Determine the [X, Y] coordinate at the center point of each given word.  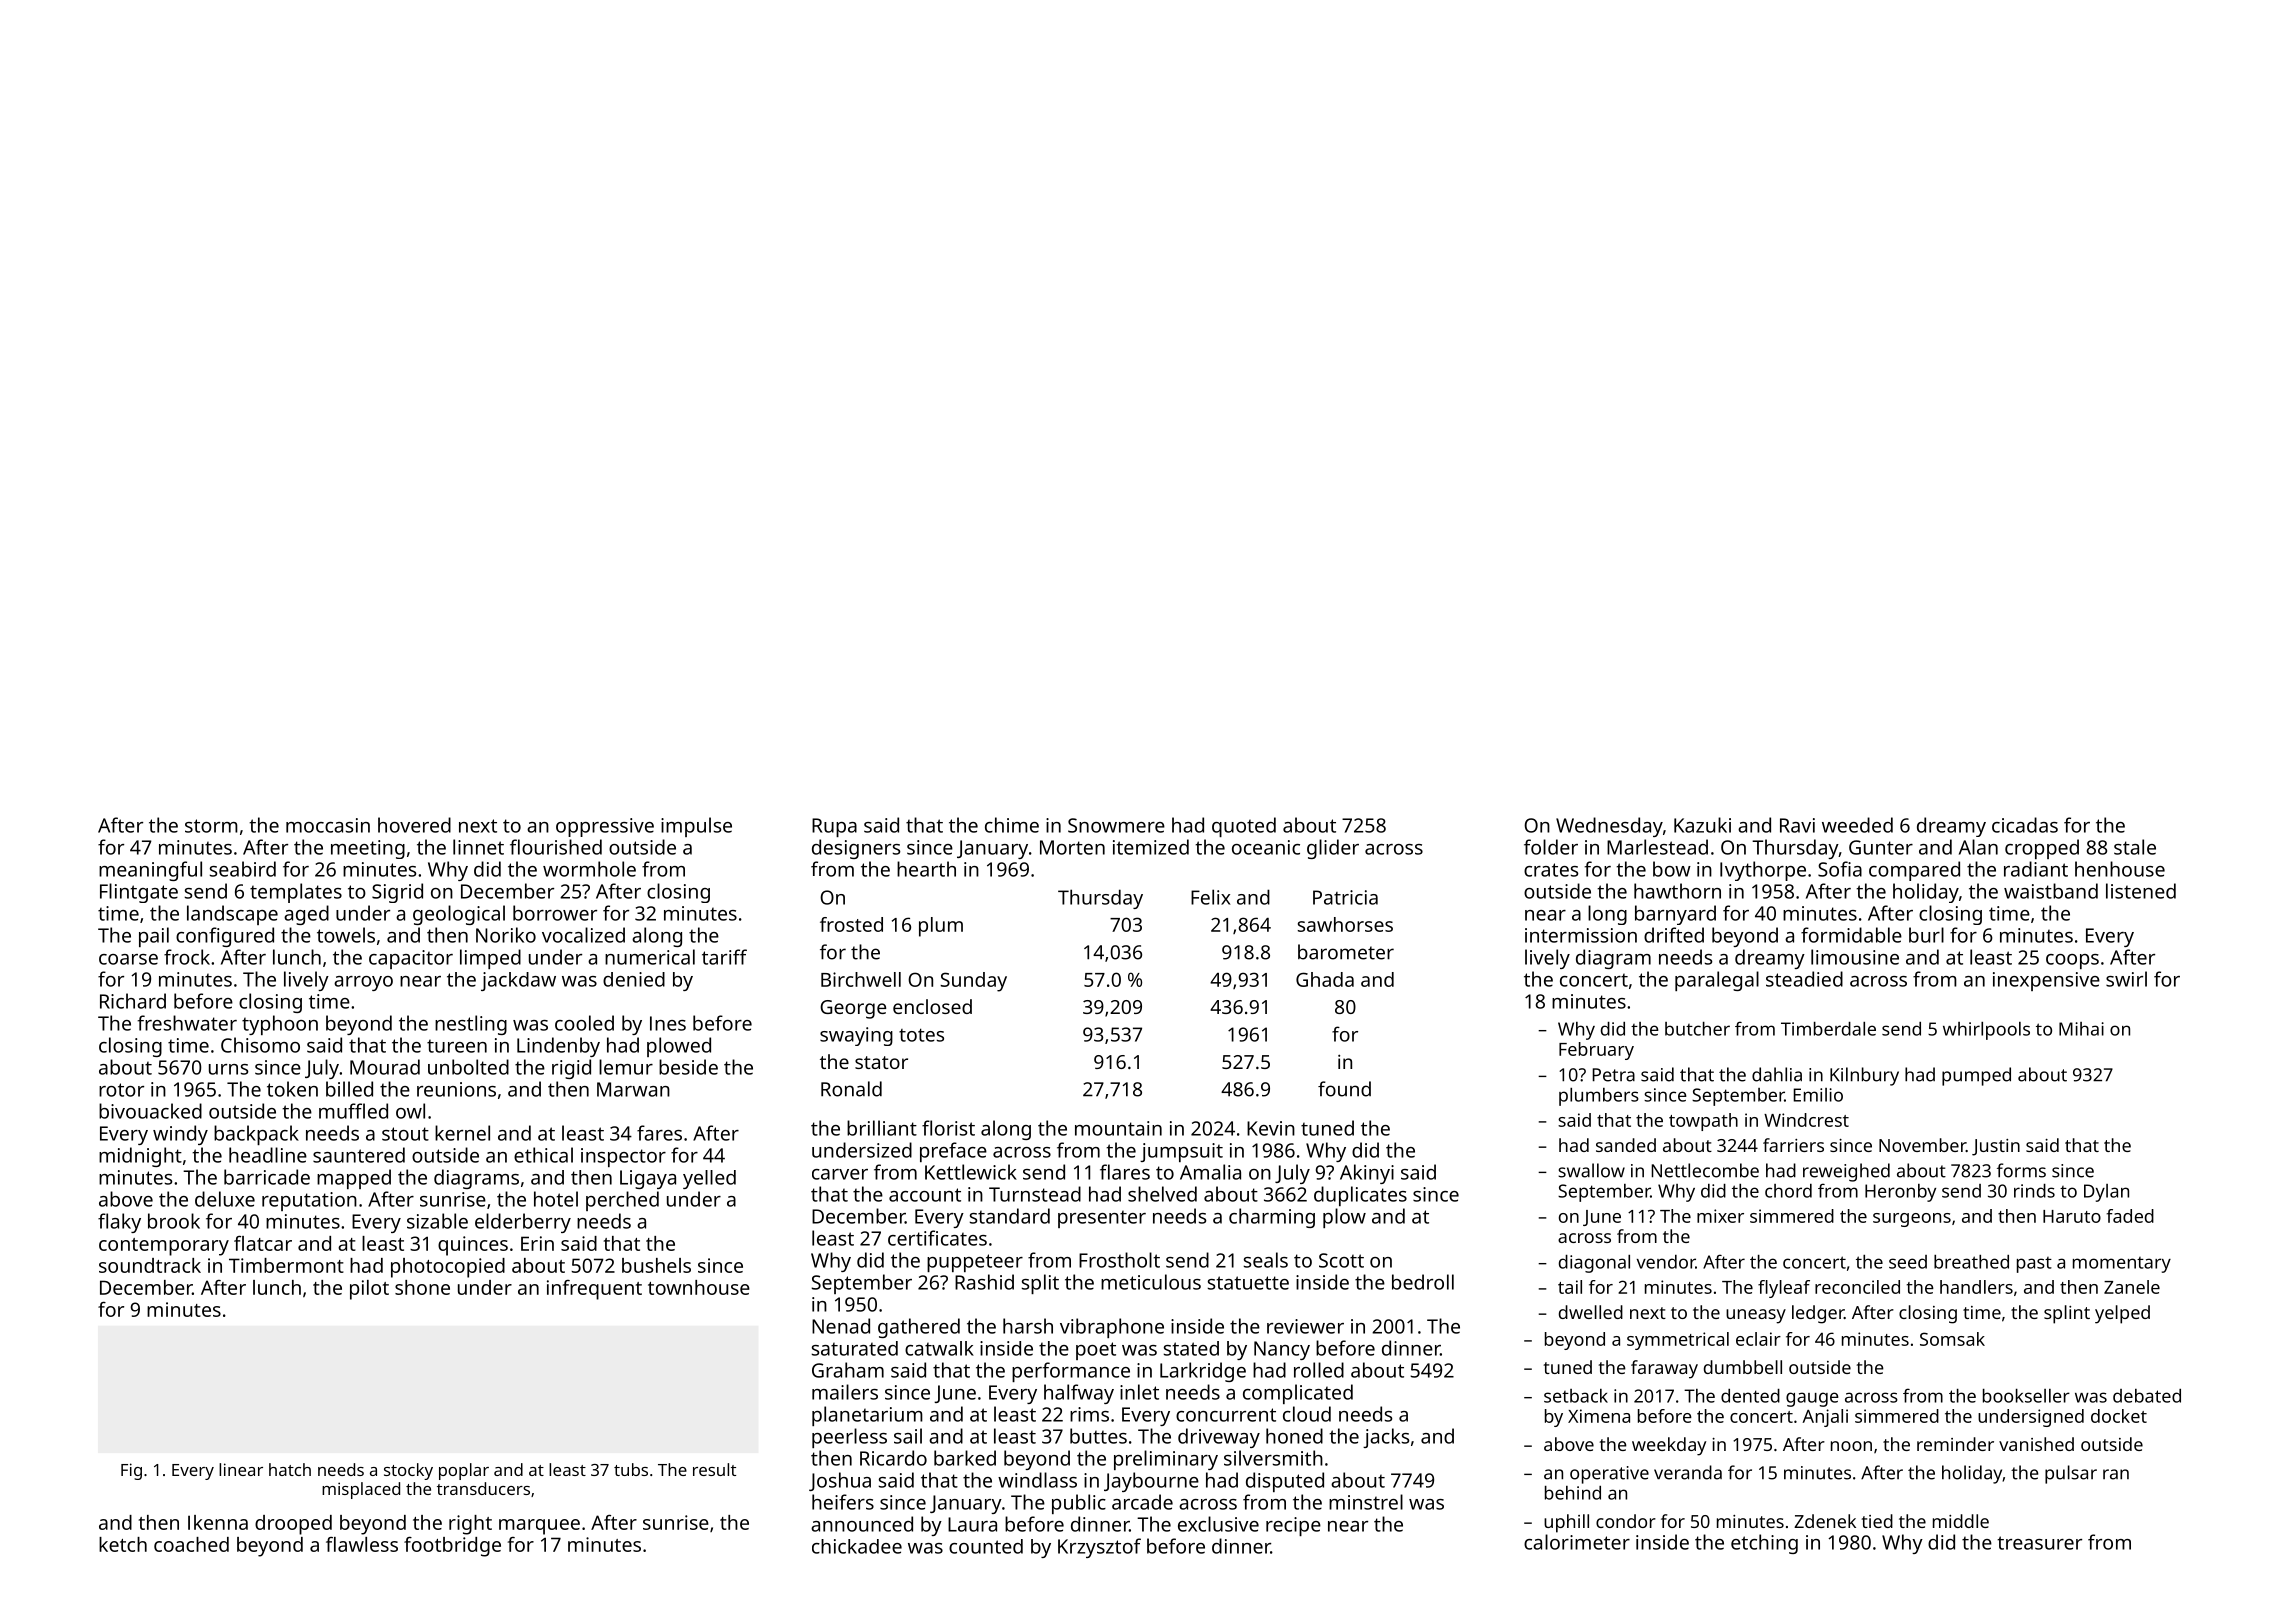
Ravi [1797, 825]
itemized [1151, 847]
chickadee [857, 1546]
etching [1764, 1544]
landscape [232, 915]
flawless [362, 1544]
